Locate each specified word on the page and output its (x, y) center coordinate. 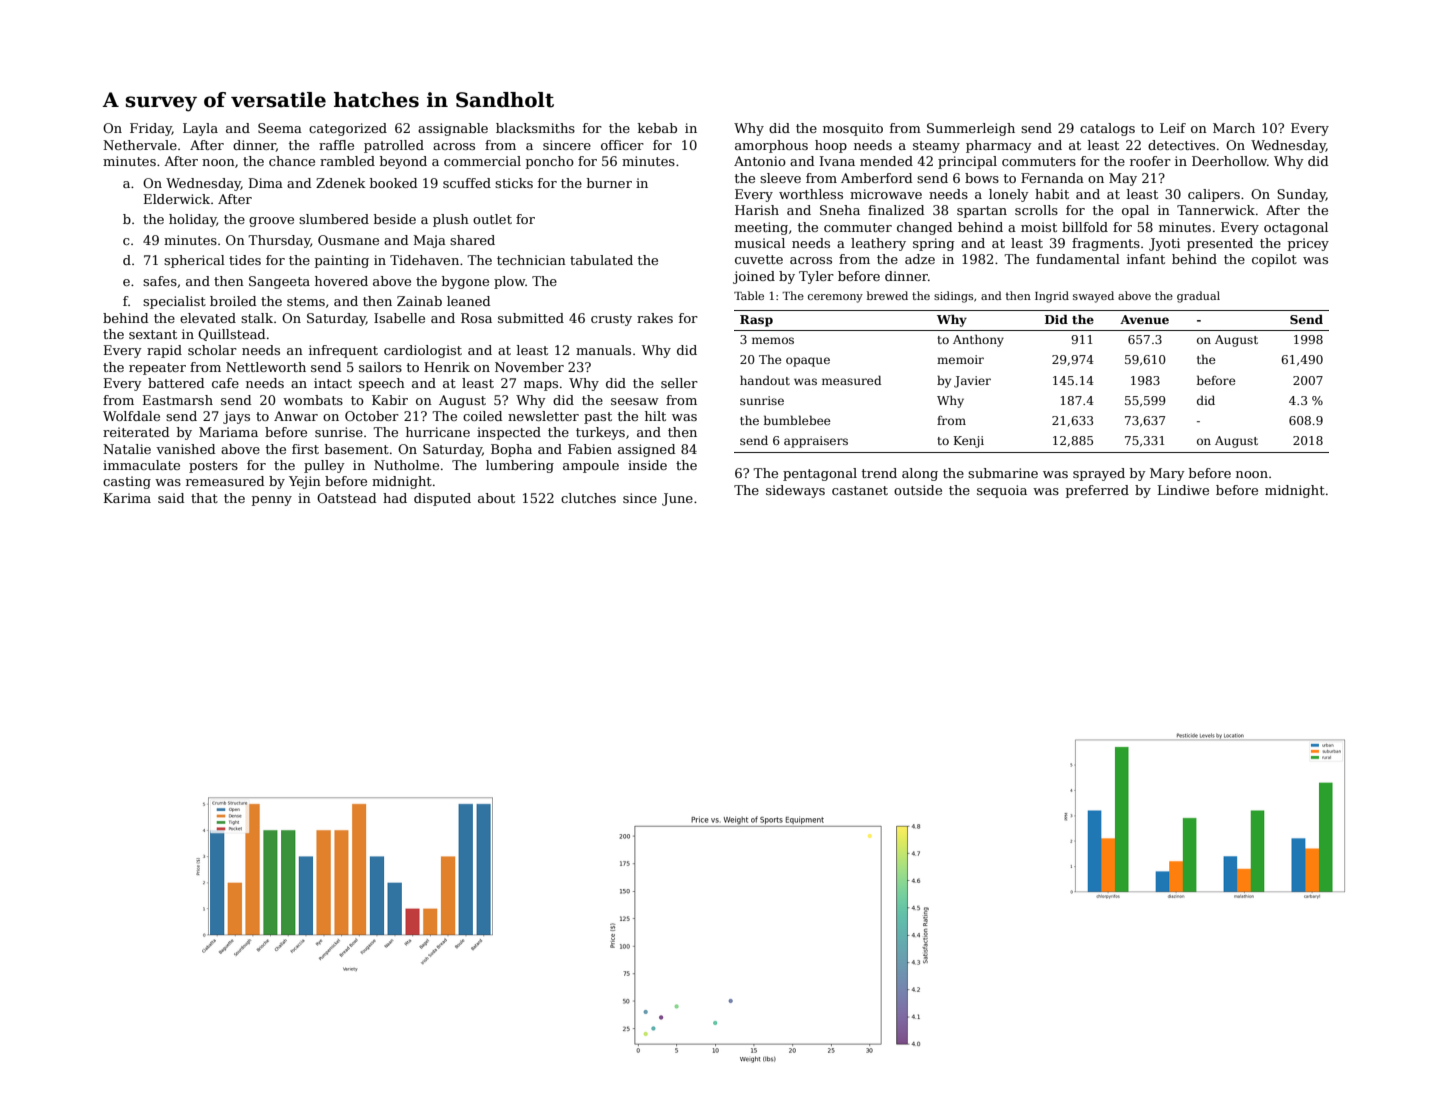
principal (967, 162)
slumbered (334, 219)
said (171, 498)
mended (886, 161)
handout (765, 380)
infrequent (343, 351)
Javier (972, 382)
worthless (811, 194)
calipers (1214, 195)
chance (292, 161)
